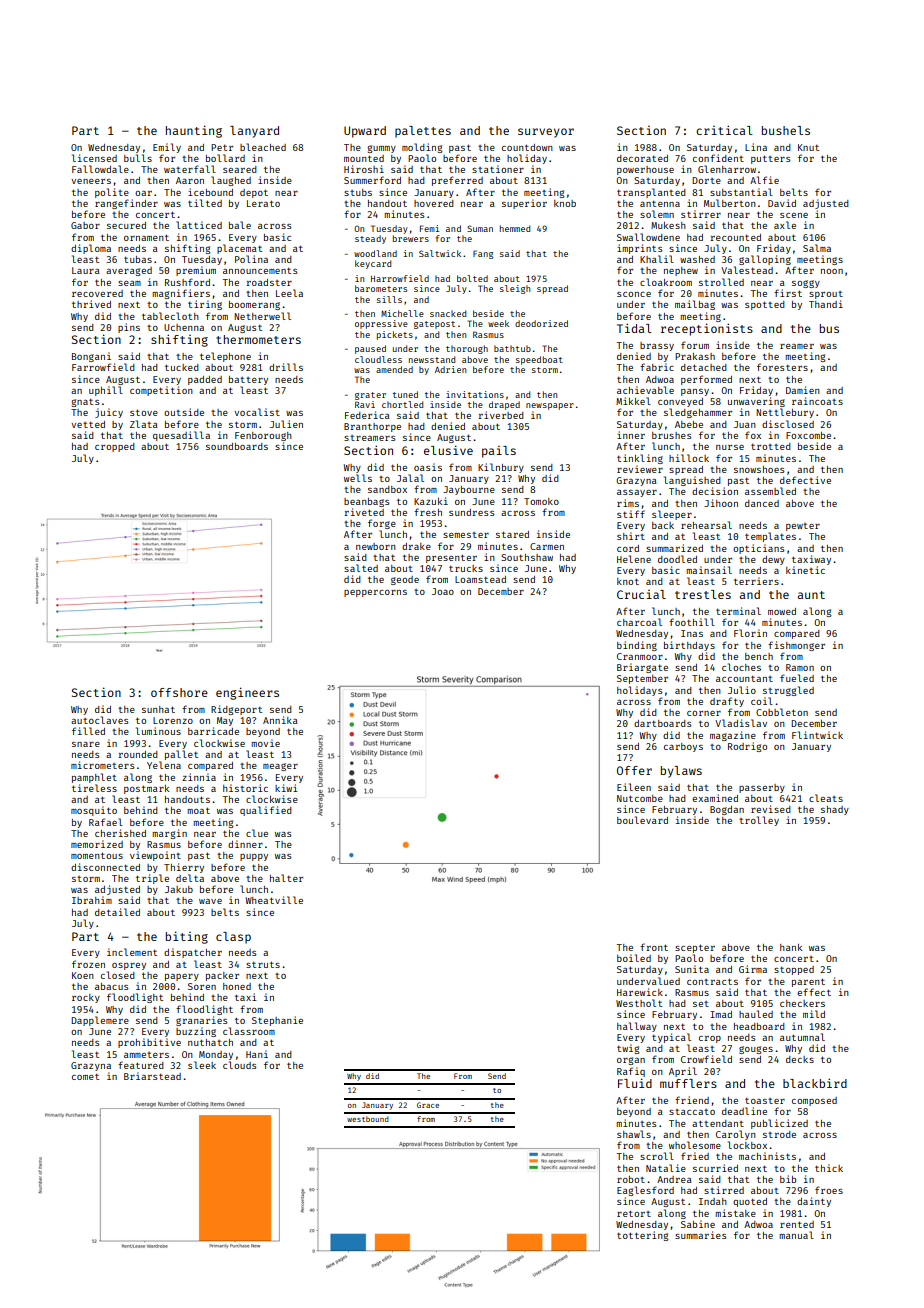 This screenshot has width=924, height=1308. I want to click on critical, so click(724, 130).
